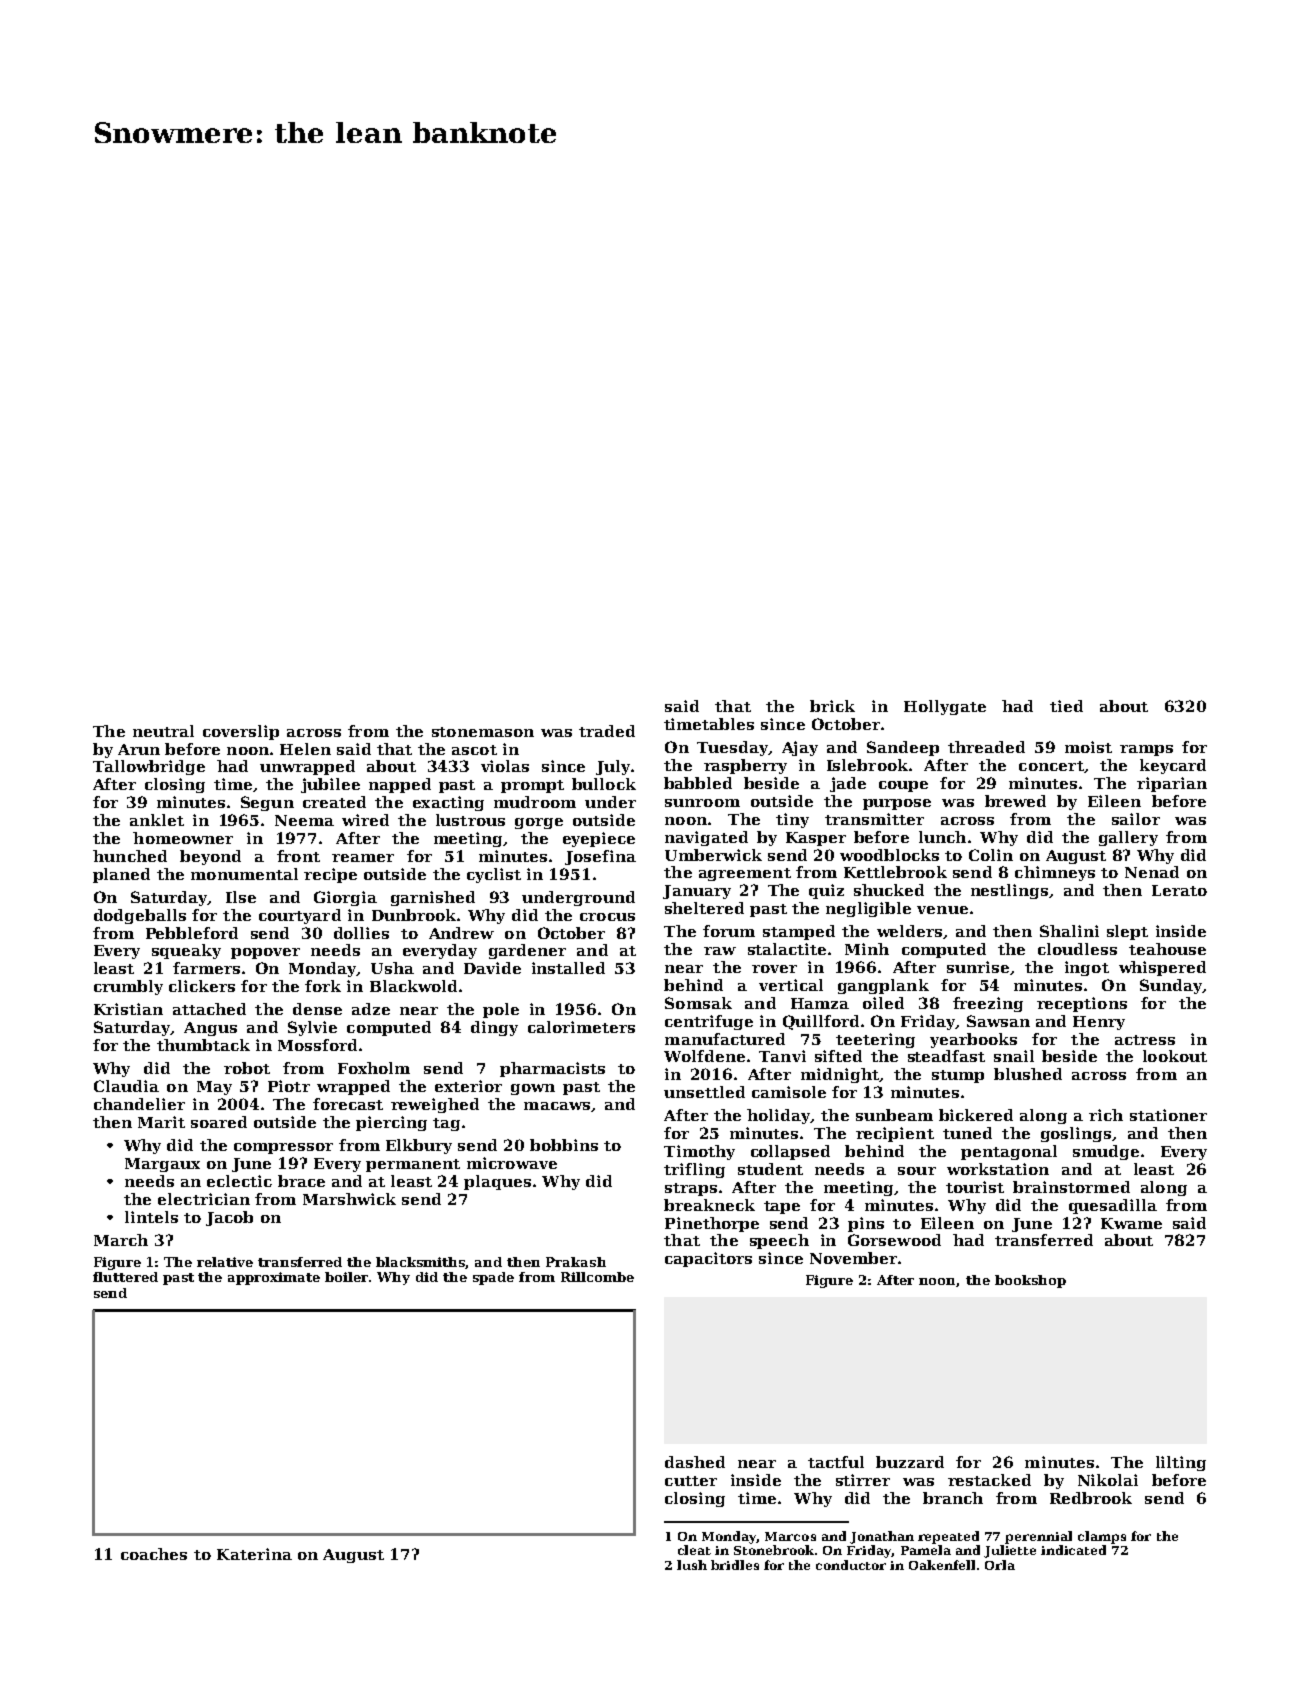 The width and height of the screenshot is (1300, 1682). Describe the element at coordinates (698, 783) in the screenshot. I see `babbled` at that location.
